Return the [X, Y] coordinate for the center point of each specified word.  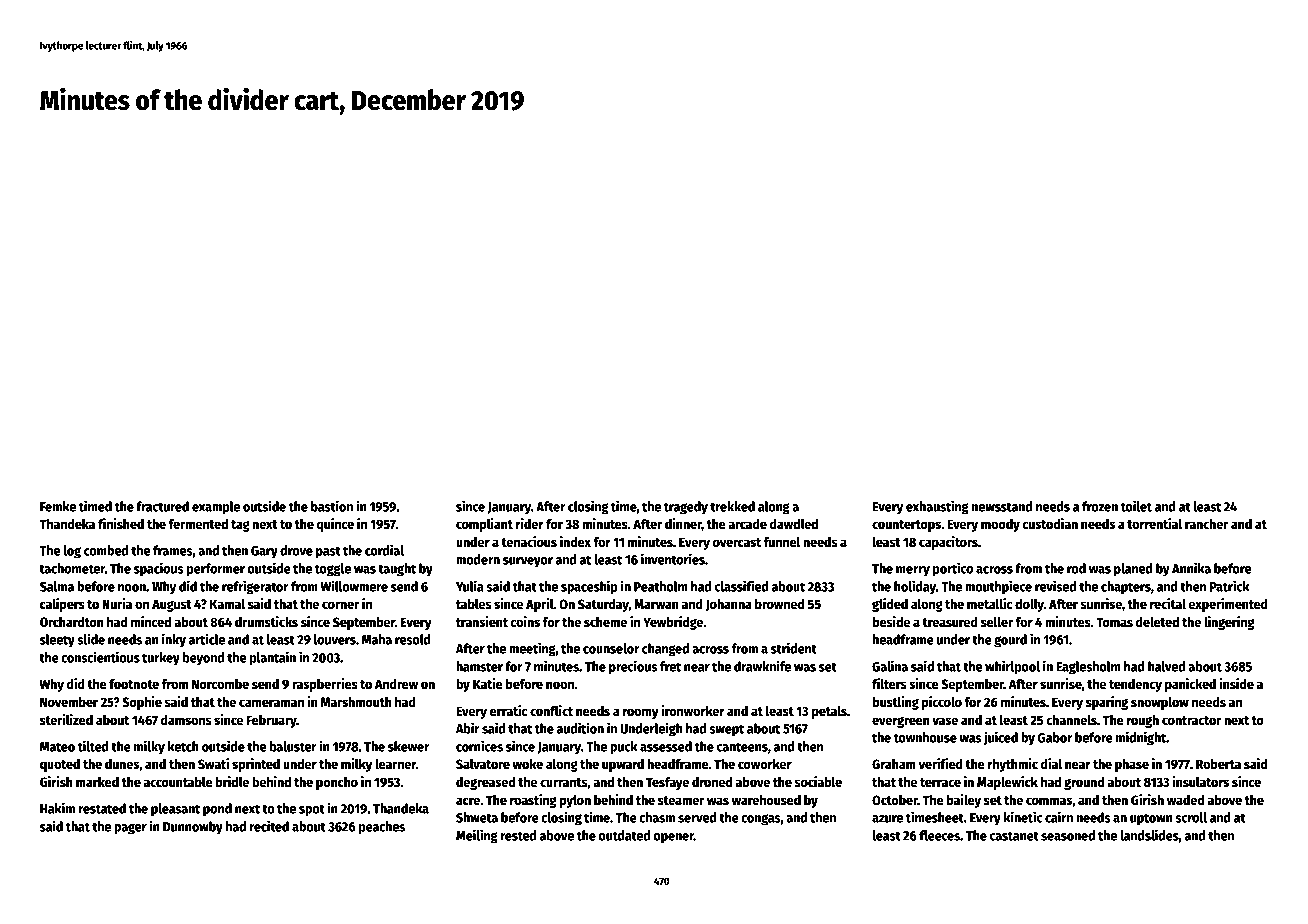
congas [761, 820]
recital [1168, 603]
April [540, 605]
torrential [1154, 523]
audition [580, 728]
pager [130, 829]
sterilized [66, 719]
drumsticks [266, 621]
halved [1166, 666]
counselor [611, 648]
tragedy [686, 508]
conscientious [100, 657]
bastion [332, 506]
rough [1143, 721]
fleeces [939, 835]
